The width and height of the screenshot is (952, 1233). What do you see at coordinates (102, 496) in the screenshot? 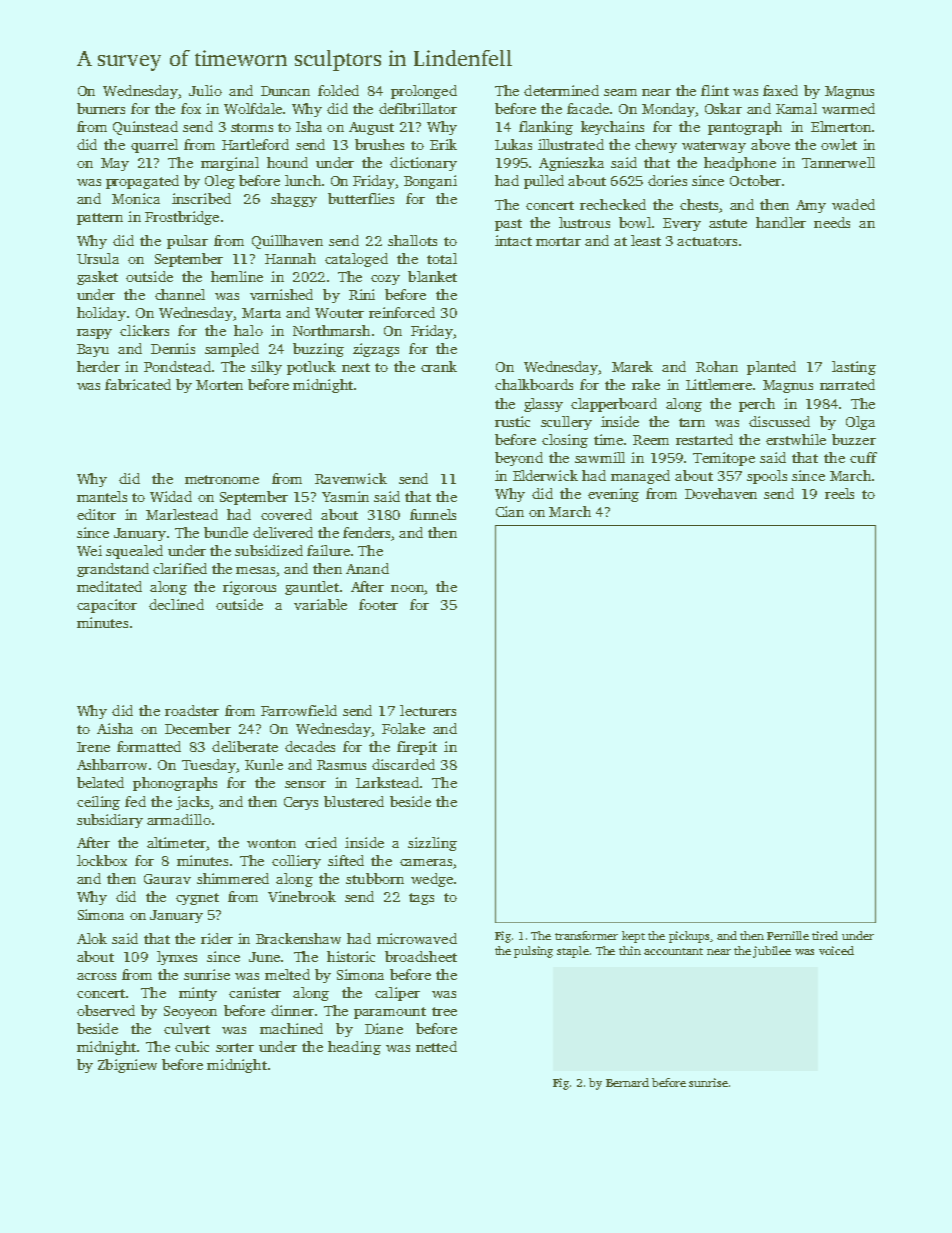
I see `mantels` at bounding box center [102, 496].
